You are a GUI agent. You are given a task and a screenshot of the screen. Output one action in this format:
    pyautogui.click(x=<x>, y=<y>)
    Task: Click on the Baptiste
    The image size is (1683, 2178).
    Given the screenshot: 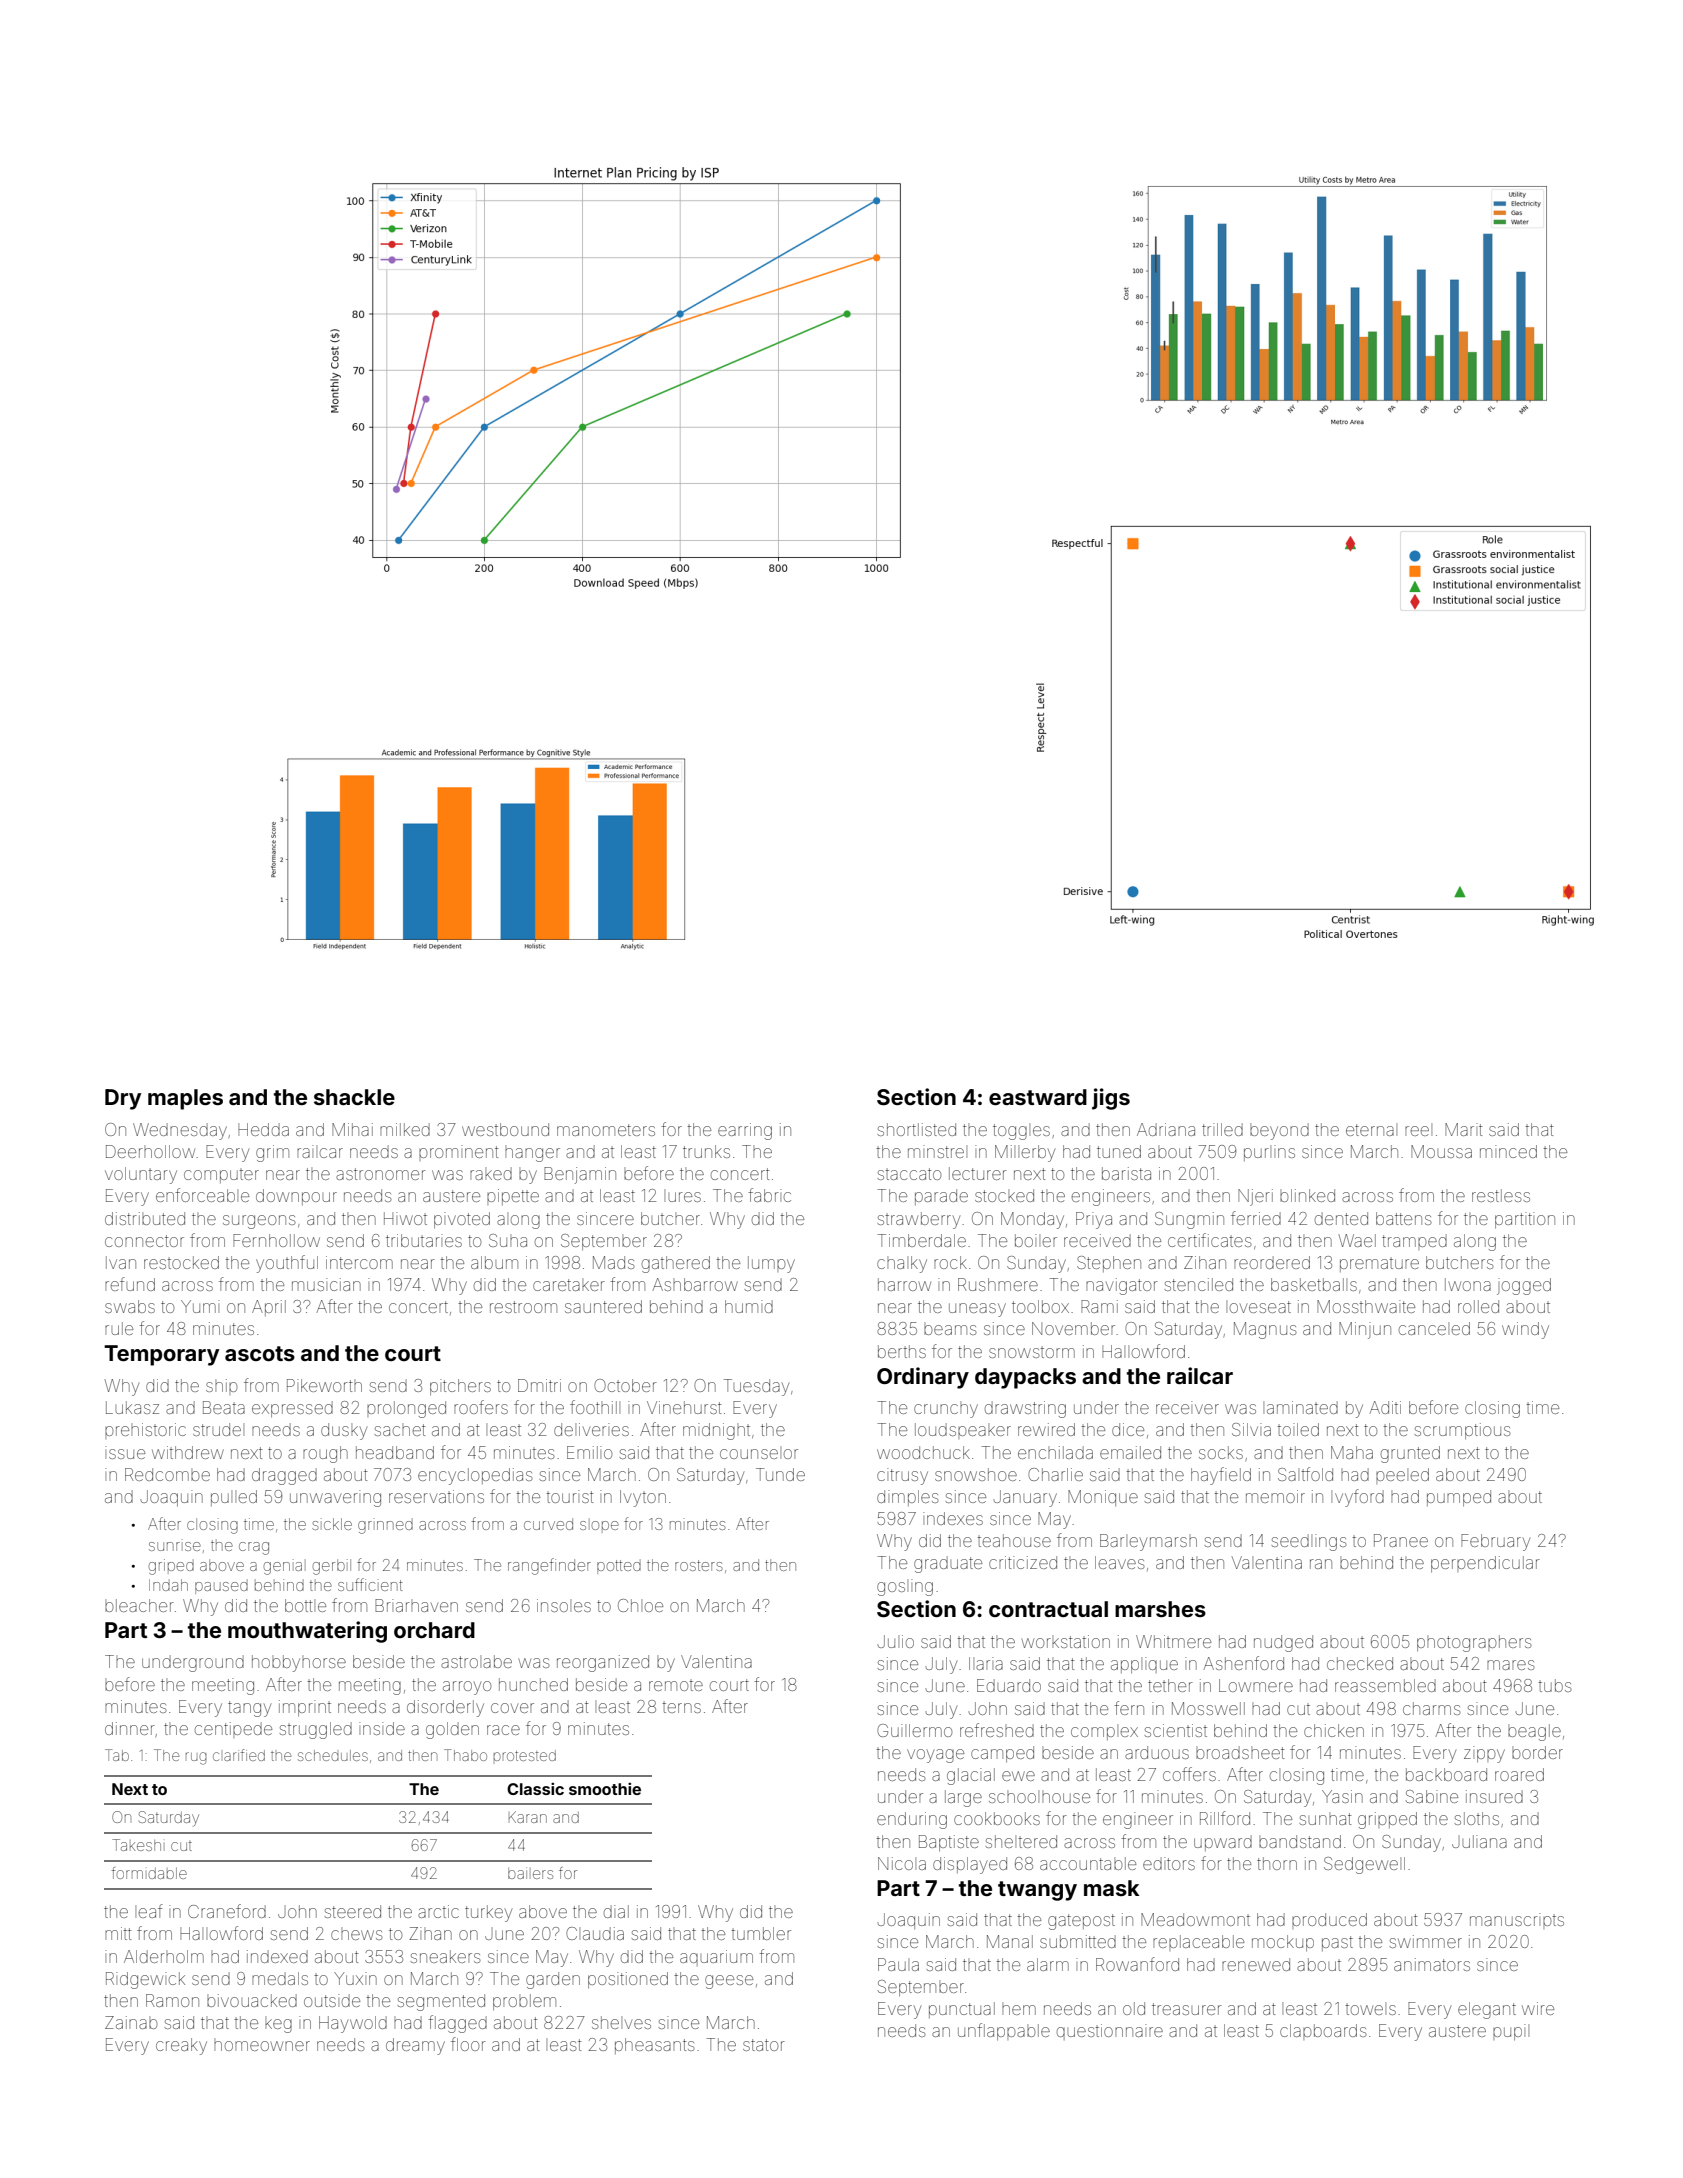 What is the action you would take?
    pyautogui.click(x=949, y=1843)
